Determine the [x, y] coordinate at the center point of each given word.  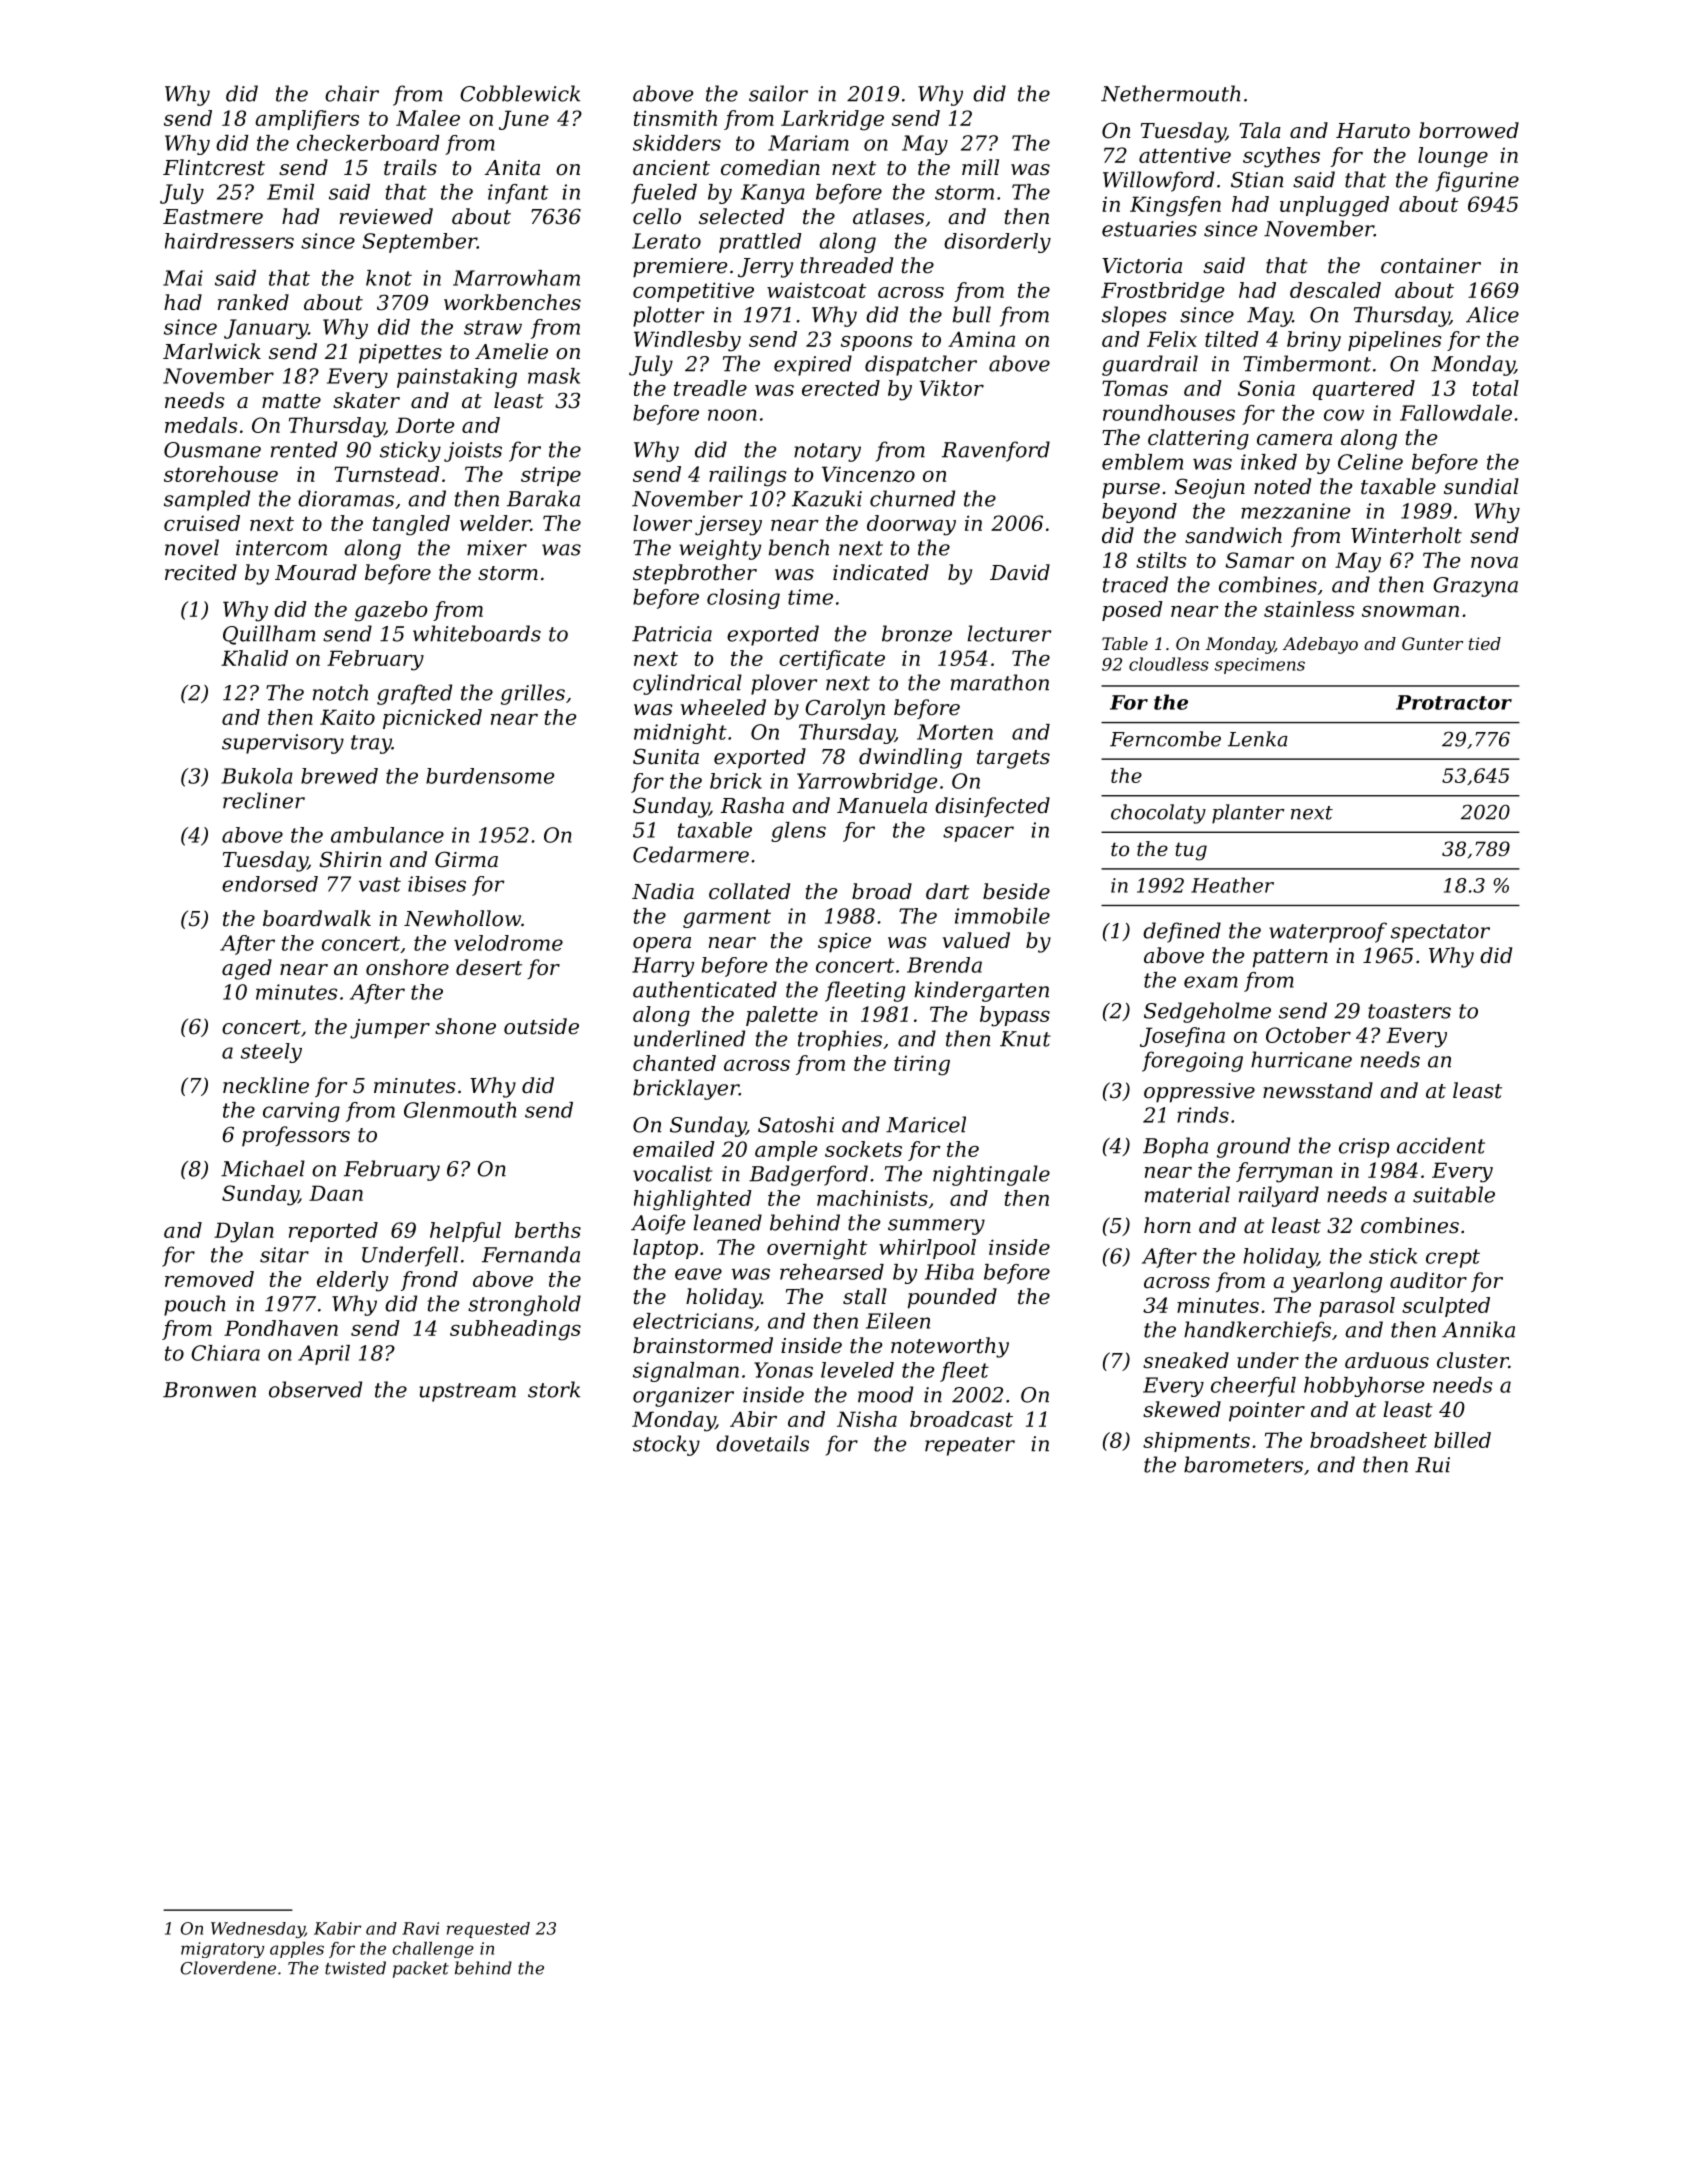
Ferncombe [1165, 739]
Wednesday [258, 1930]
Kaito [347, 717]
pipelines [1394, 341]
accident [1441, 1145]
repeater [970, 1446]
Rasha [752, 805]
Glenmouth [460, 1110]
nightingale [991, 1175]
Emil [290, 192]
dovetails [762, 1443]
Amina [981, 339]
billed [1462, 1440]
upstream [467, 1392]
